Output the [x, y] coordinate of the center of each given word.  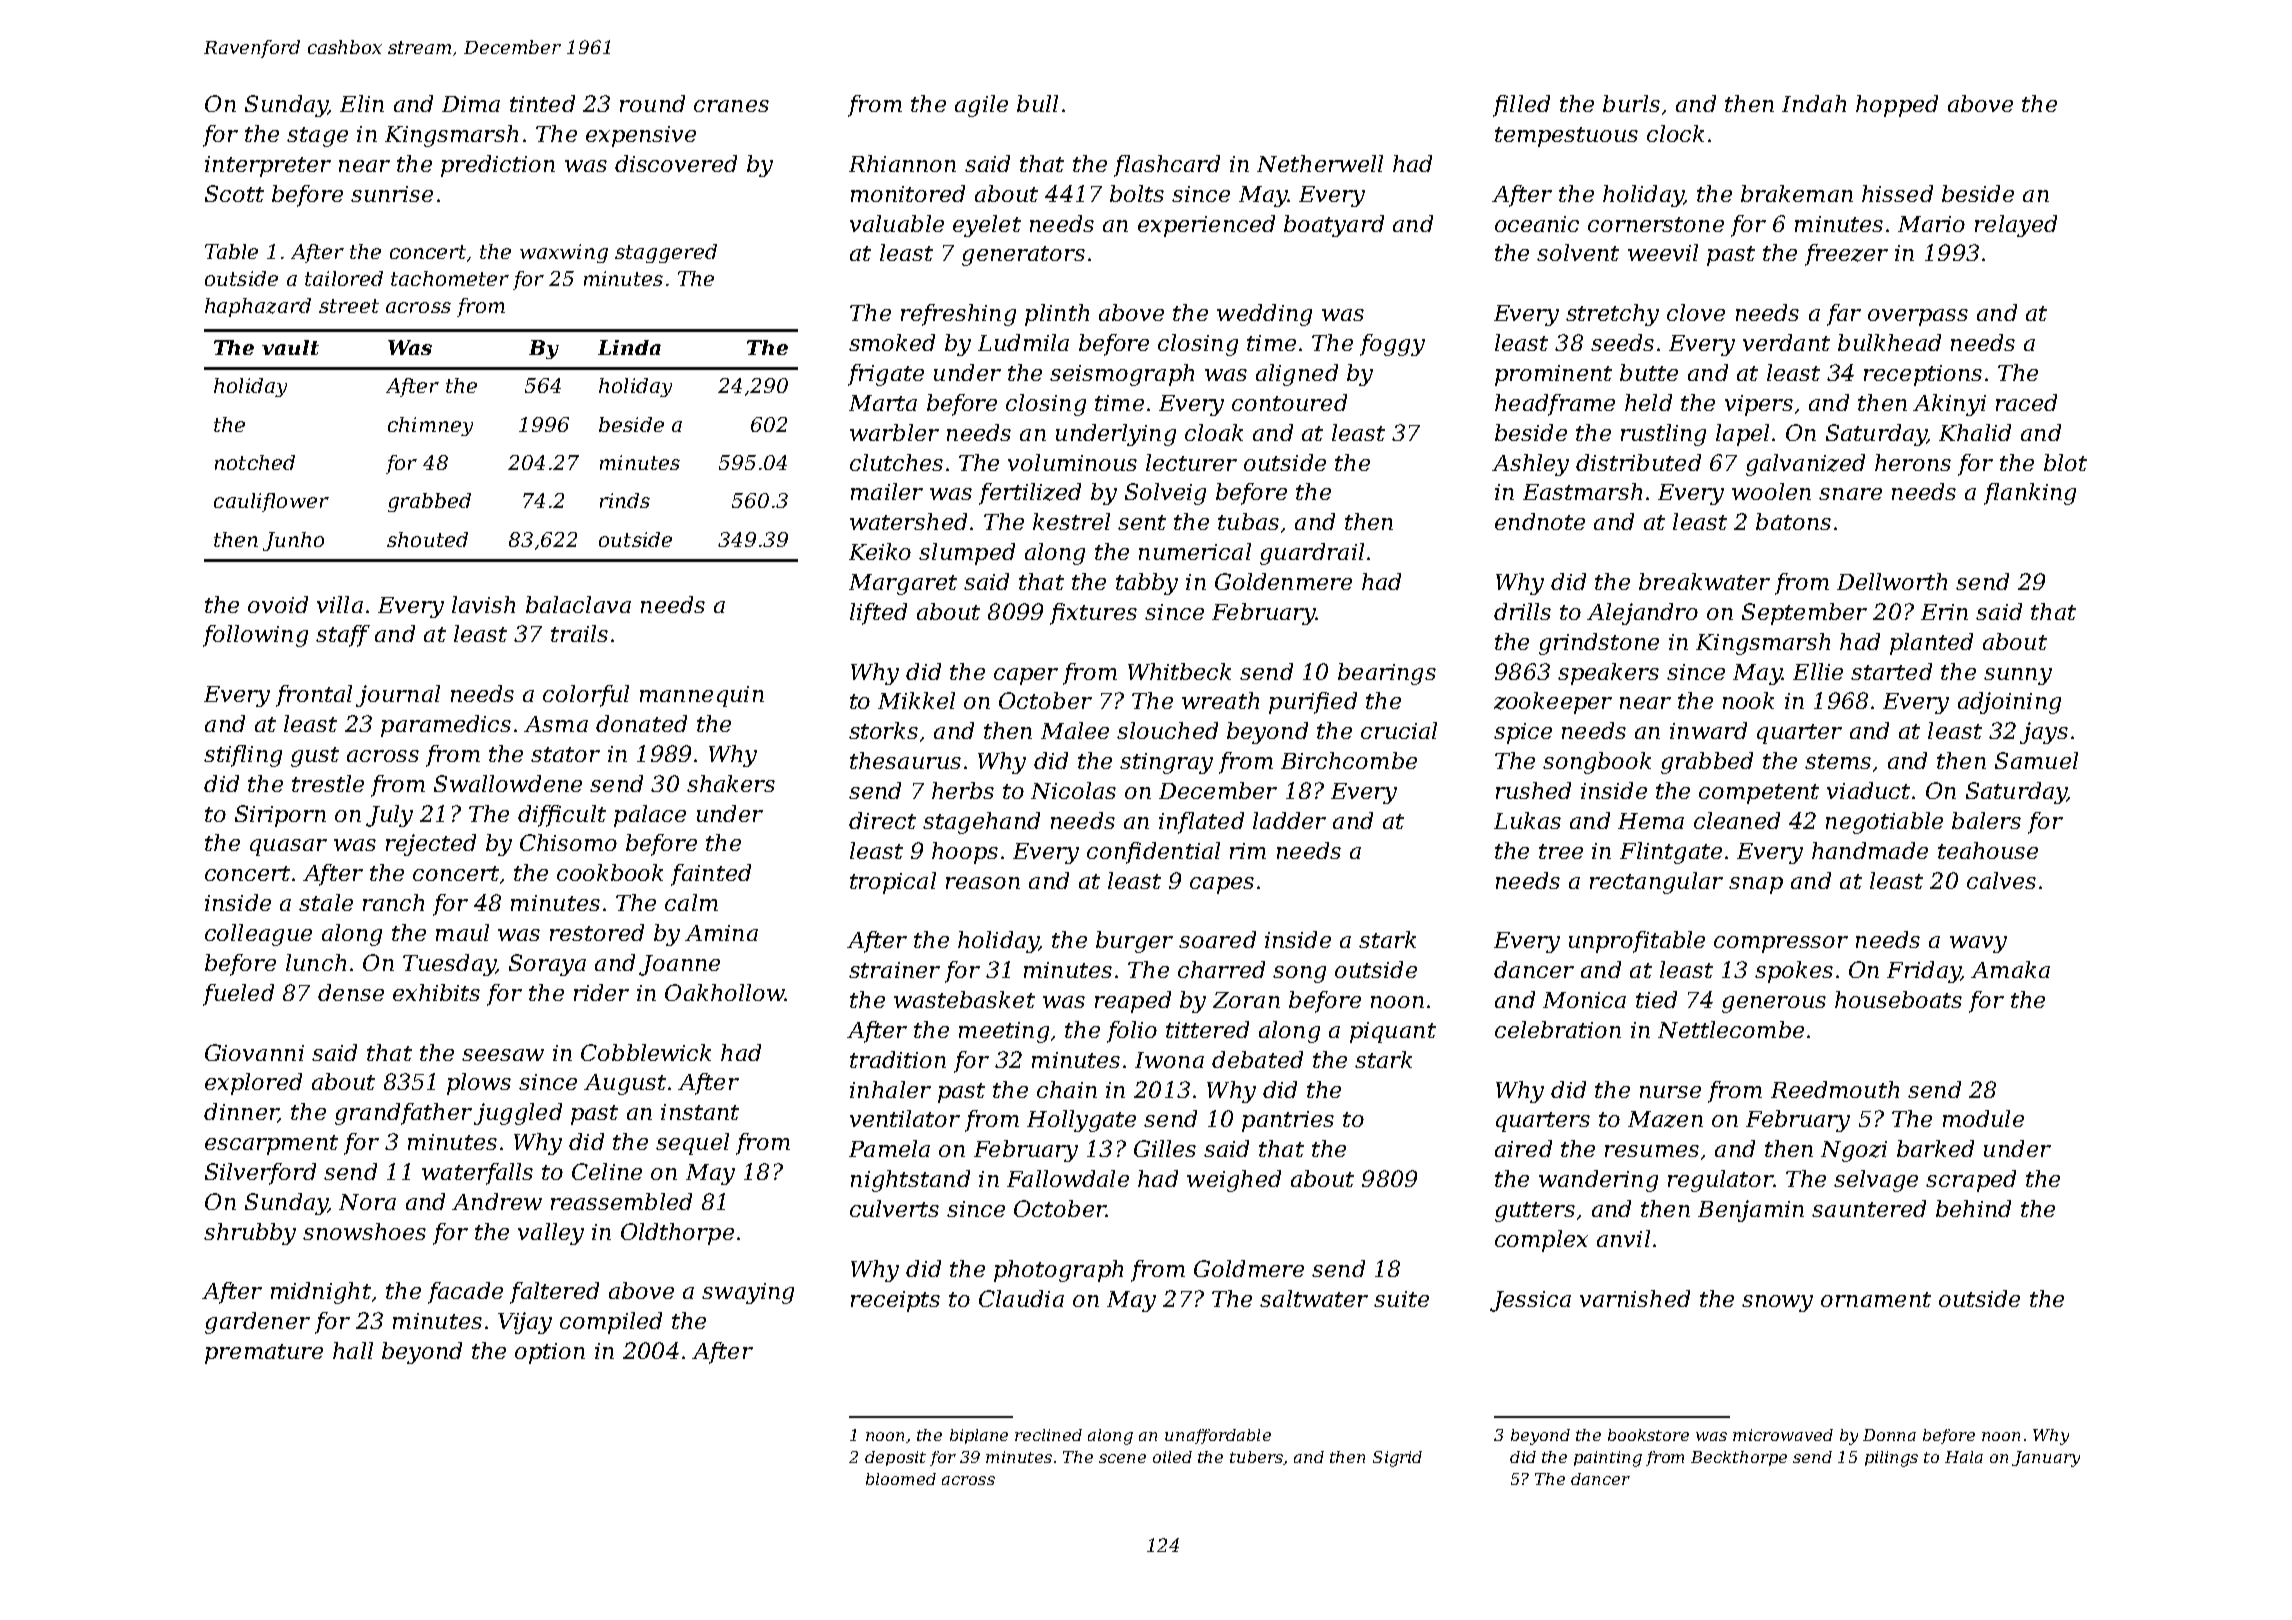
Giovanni [254, 1052]
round [652, 103]
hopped [1897, 106]
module [1983, 1118]
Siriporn [280, 816]
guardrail [1312, 554]
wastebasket [964, 999]
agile [981, 106]
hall [353, 1350]
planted [1931, 644]
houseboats [1898, 999]
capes [1222, 885]
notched [255, 462]
